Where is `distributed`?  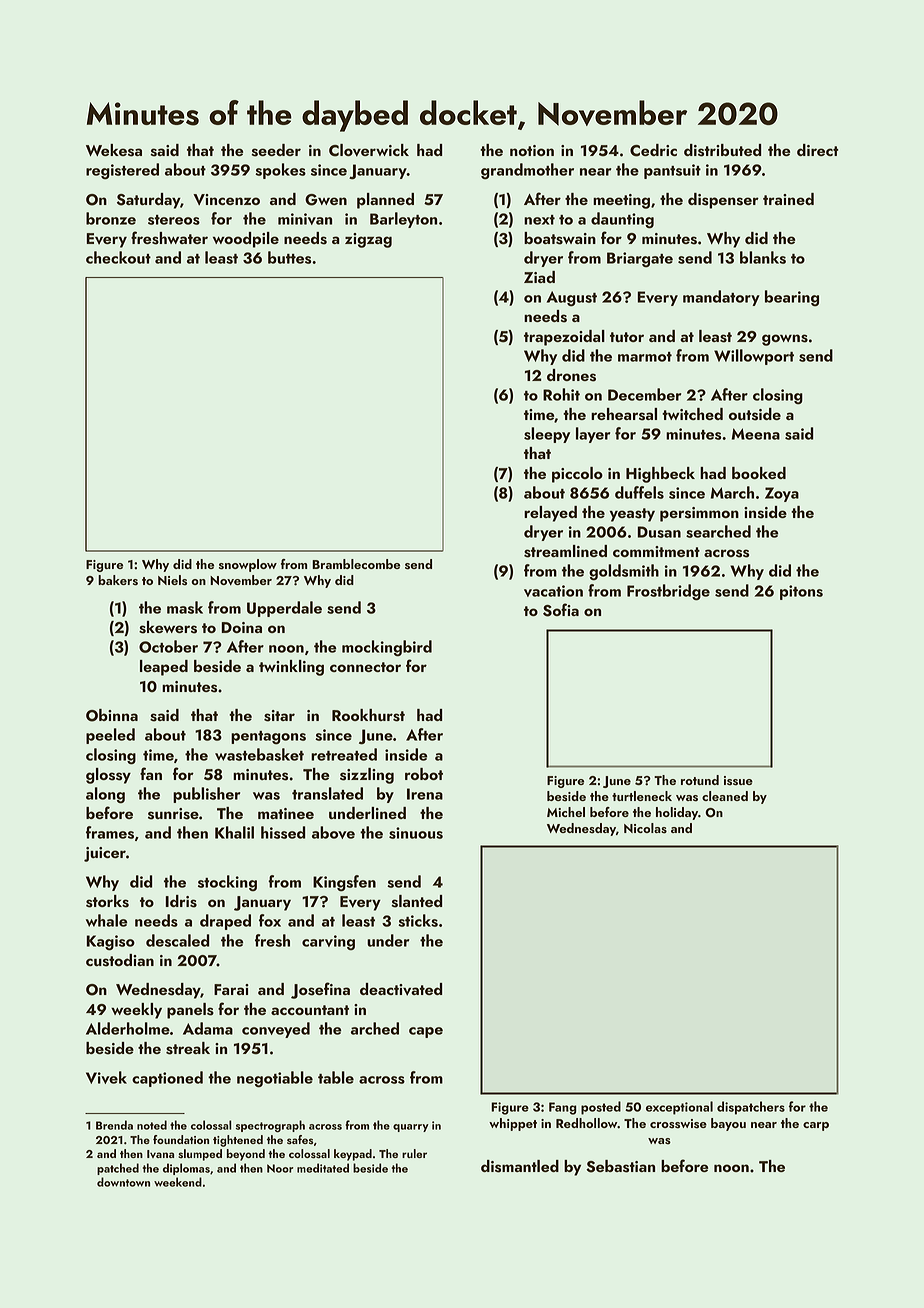 distributed is located at coordinates (722, 150).
